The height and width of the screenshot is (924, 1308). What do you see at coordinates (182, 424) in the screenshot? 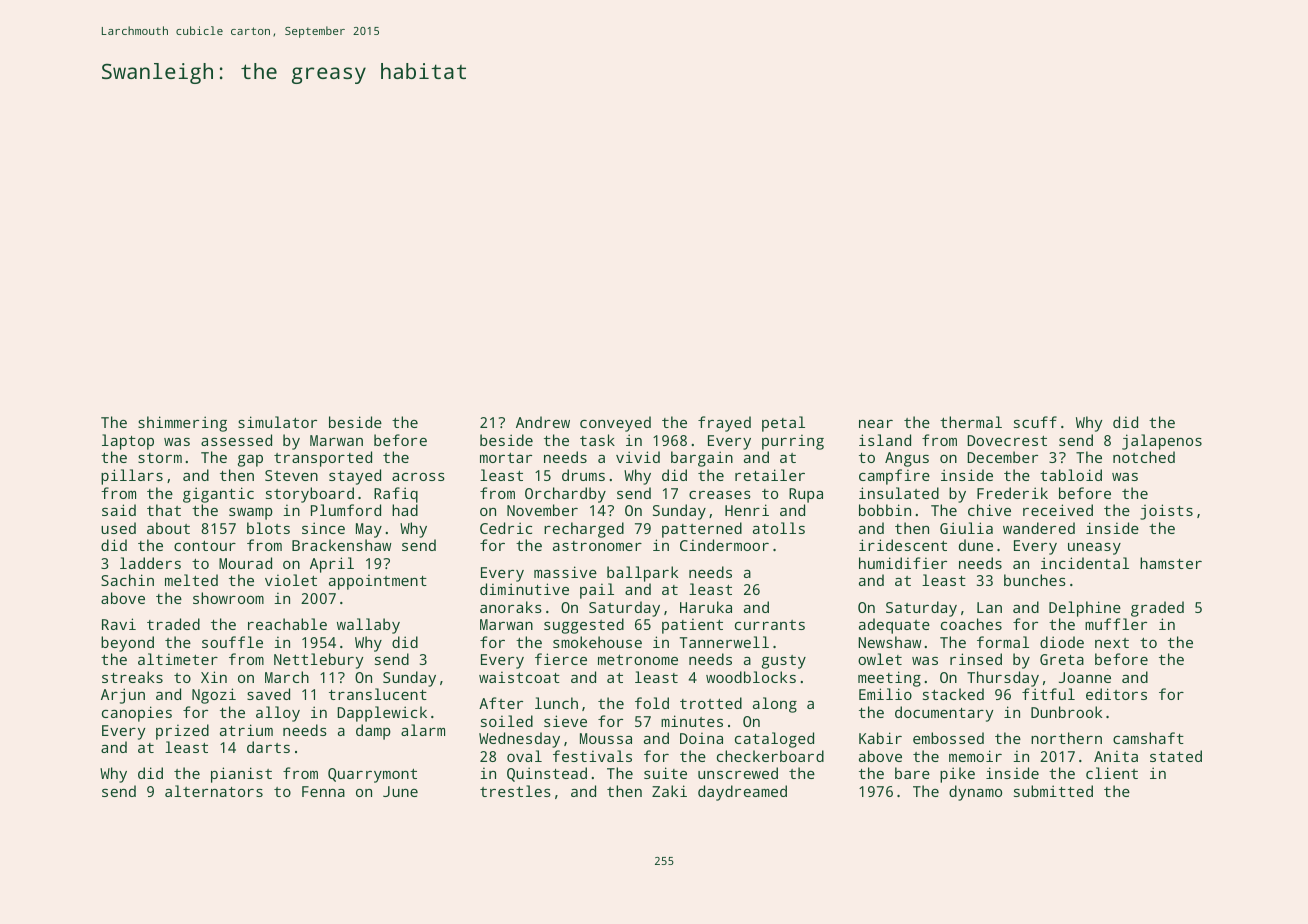
I see `shimmering` at bounding box center [182, 424].
